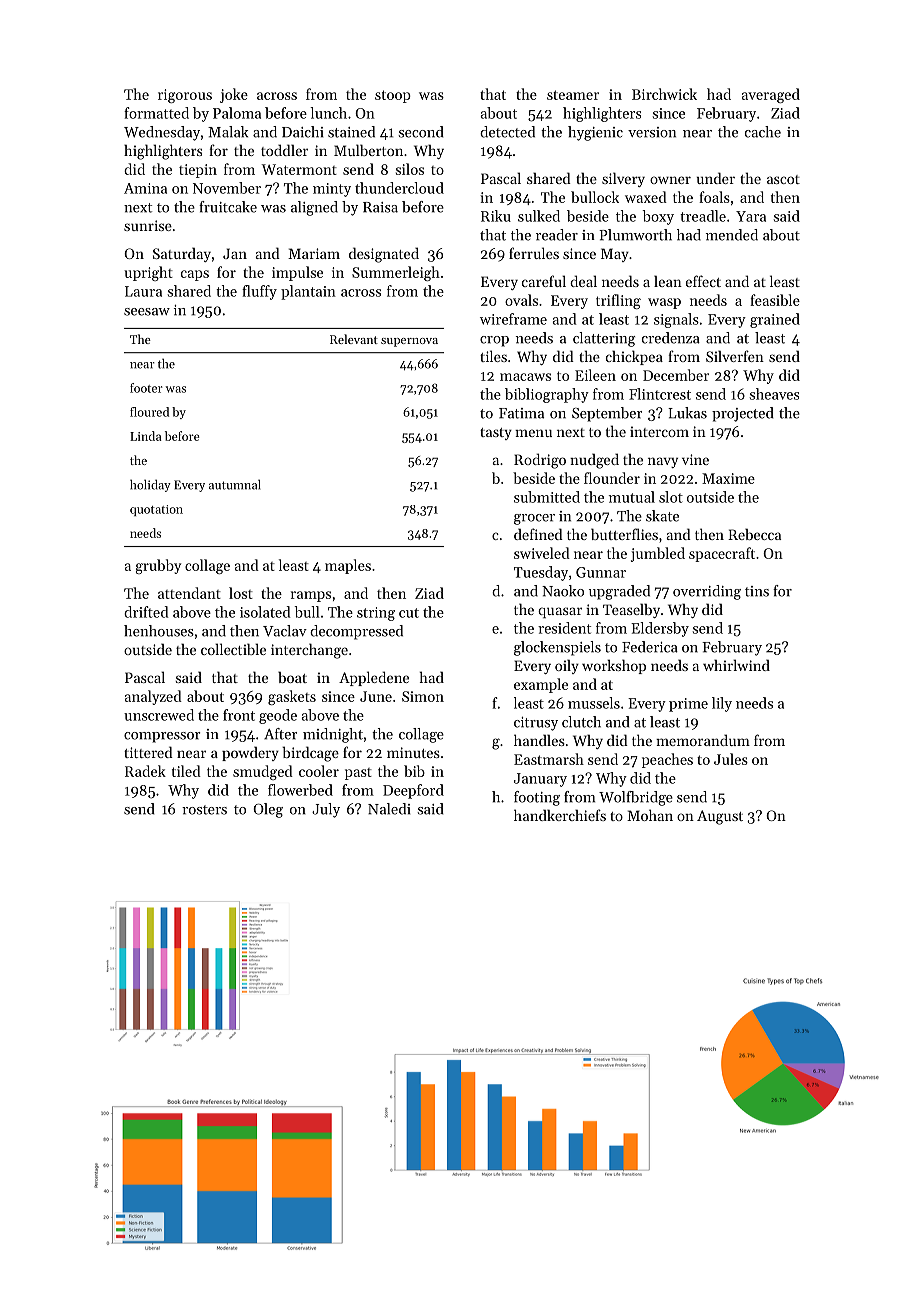 The width and height of the screenshot is (924, 1311). I want to click on Flintcrest, so click(660, 394).
